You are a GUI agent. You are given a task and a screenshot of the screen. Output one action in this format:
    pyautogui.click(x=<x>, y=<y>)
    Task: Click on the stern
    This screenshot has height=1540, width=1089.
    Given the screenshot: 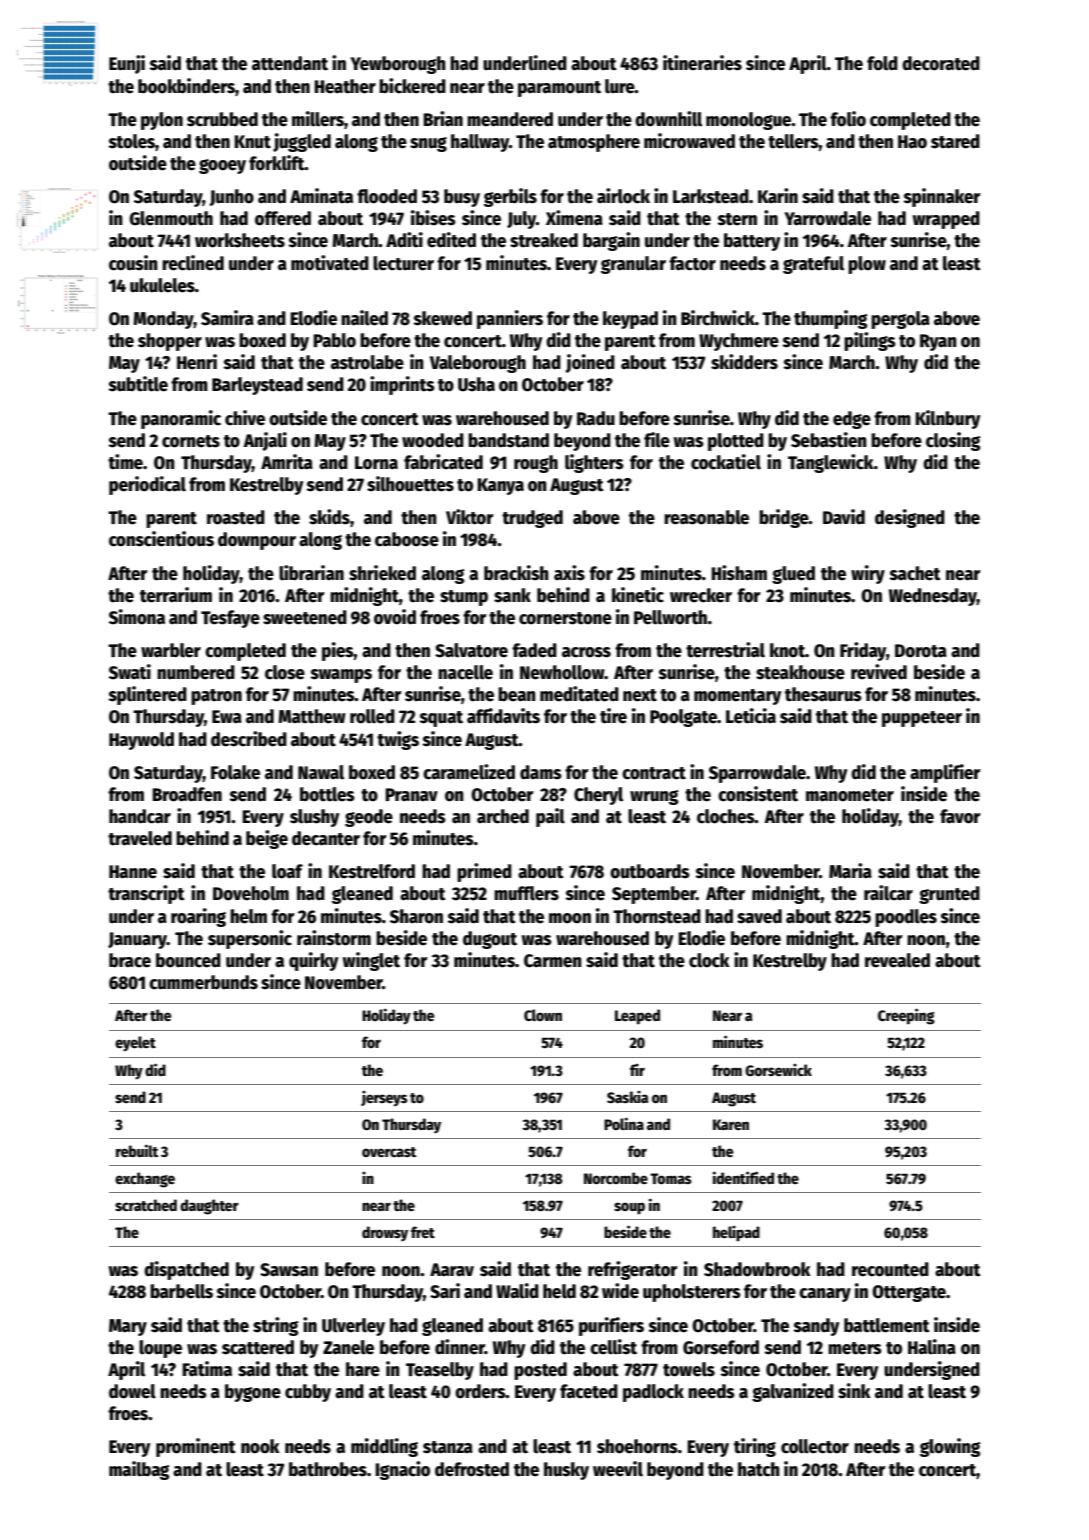 What is the action you would take?
    pyautogui.click(x=737, y=219)
